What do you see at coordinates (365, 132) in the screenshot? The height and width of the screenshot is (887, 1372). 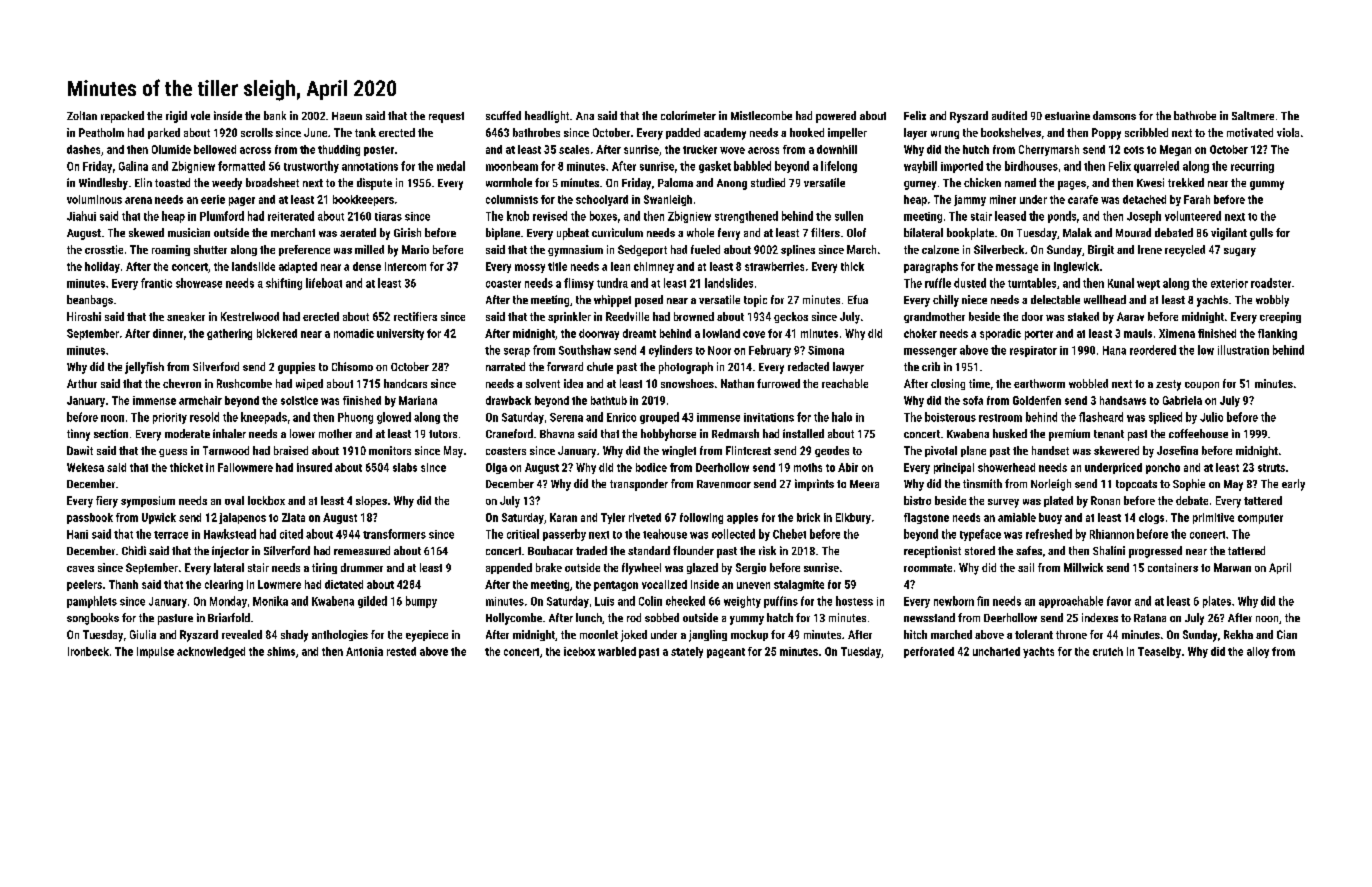 I see `tank` at bounding box center [365, 132].
